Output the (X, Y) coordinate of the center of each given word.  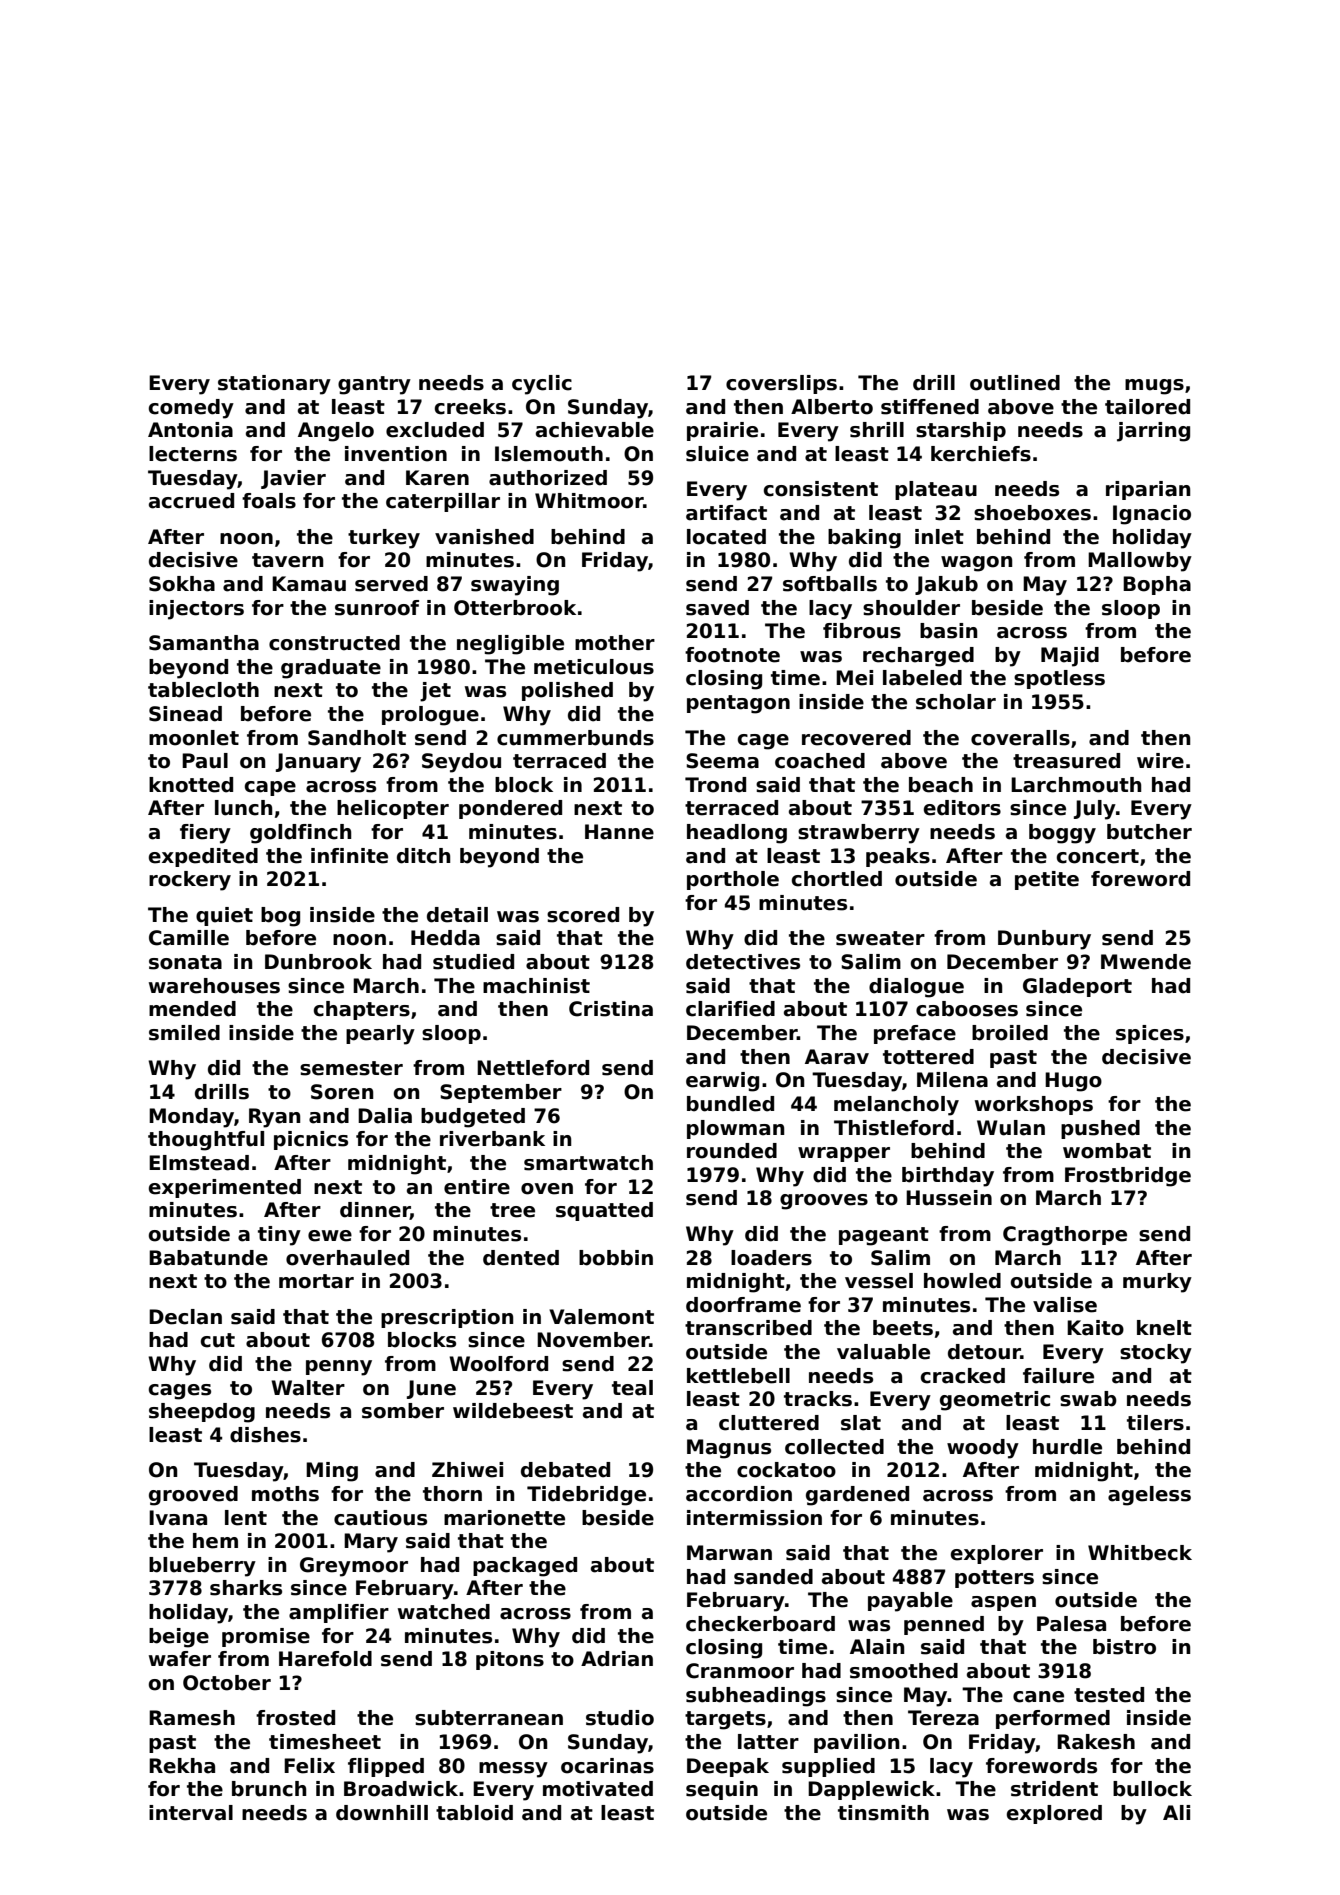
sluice (717, 454)
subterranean (489, 1718)
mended (192, 1009)
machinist (536, 986)
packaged (525, 1567)
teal (632, 1388)
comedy (191, 409)
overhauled (347, 1258)
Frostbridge (1128, 1177)
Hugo (1073, 1082)
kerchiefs (981, 454)
